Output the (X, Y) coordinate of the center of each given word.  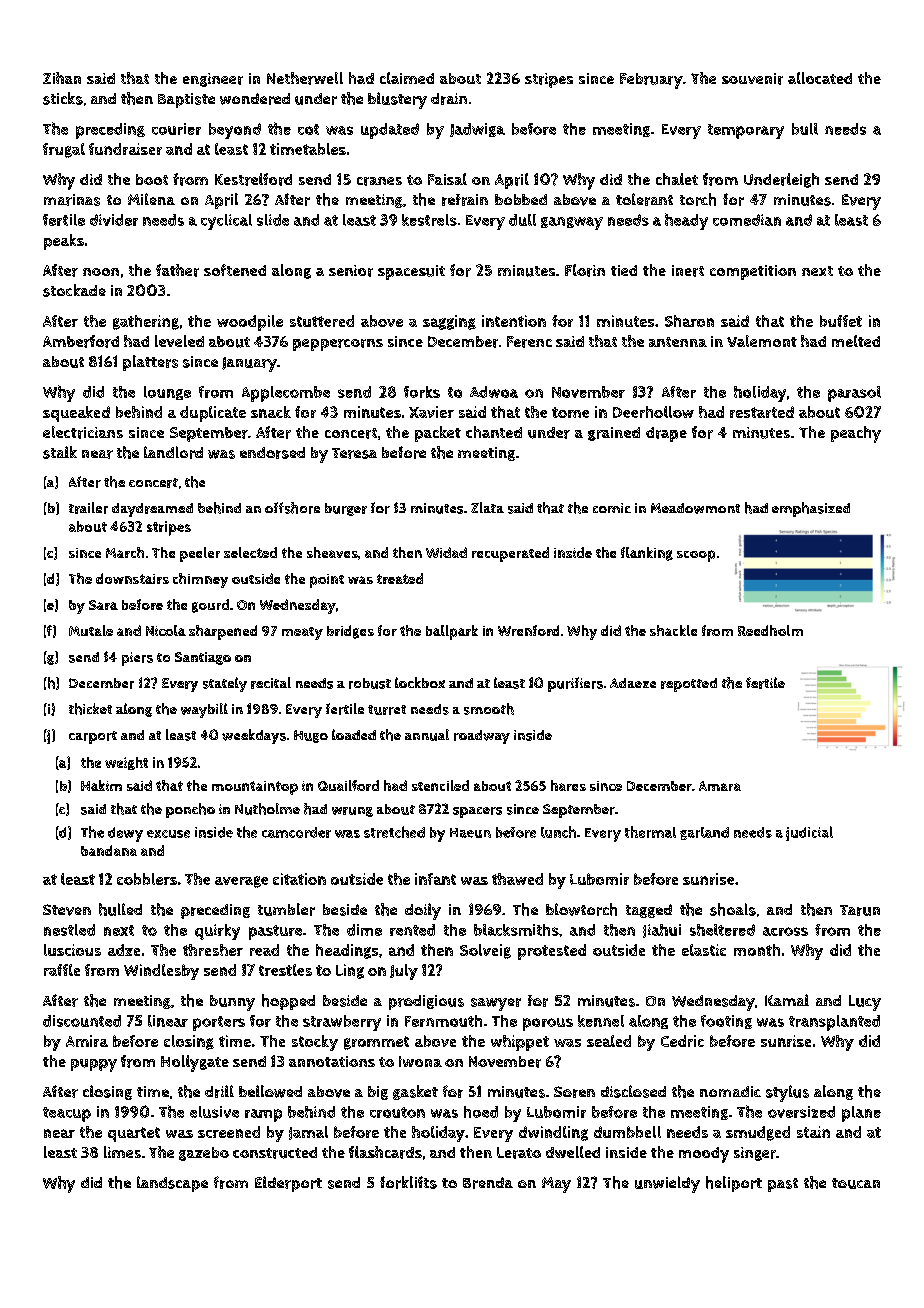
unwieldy (667, 1184)
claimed (407, 78)
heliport (734, 1184)
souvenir (752, 79)
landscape (172, 1184)
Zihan (62, 78)
